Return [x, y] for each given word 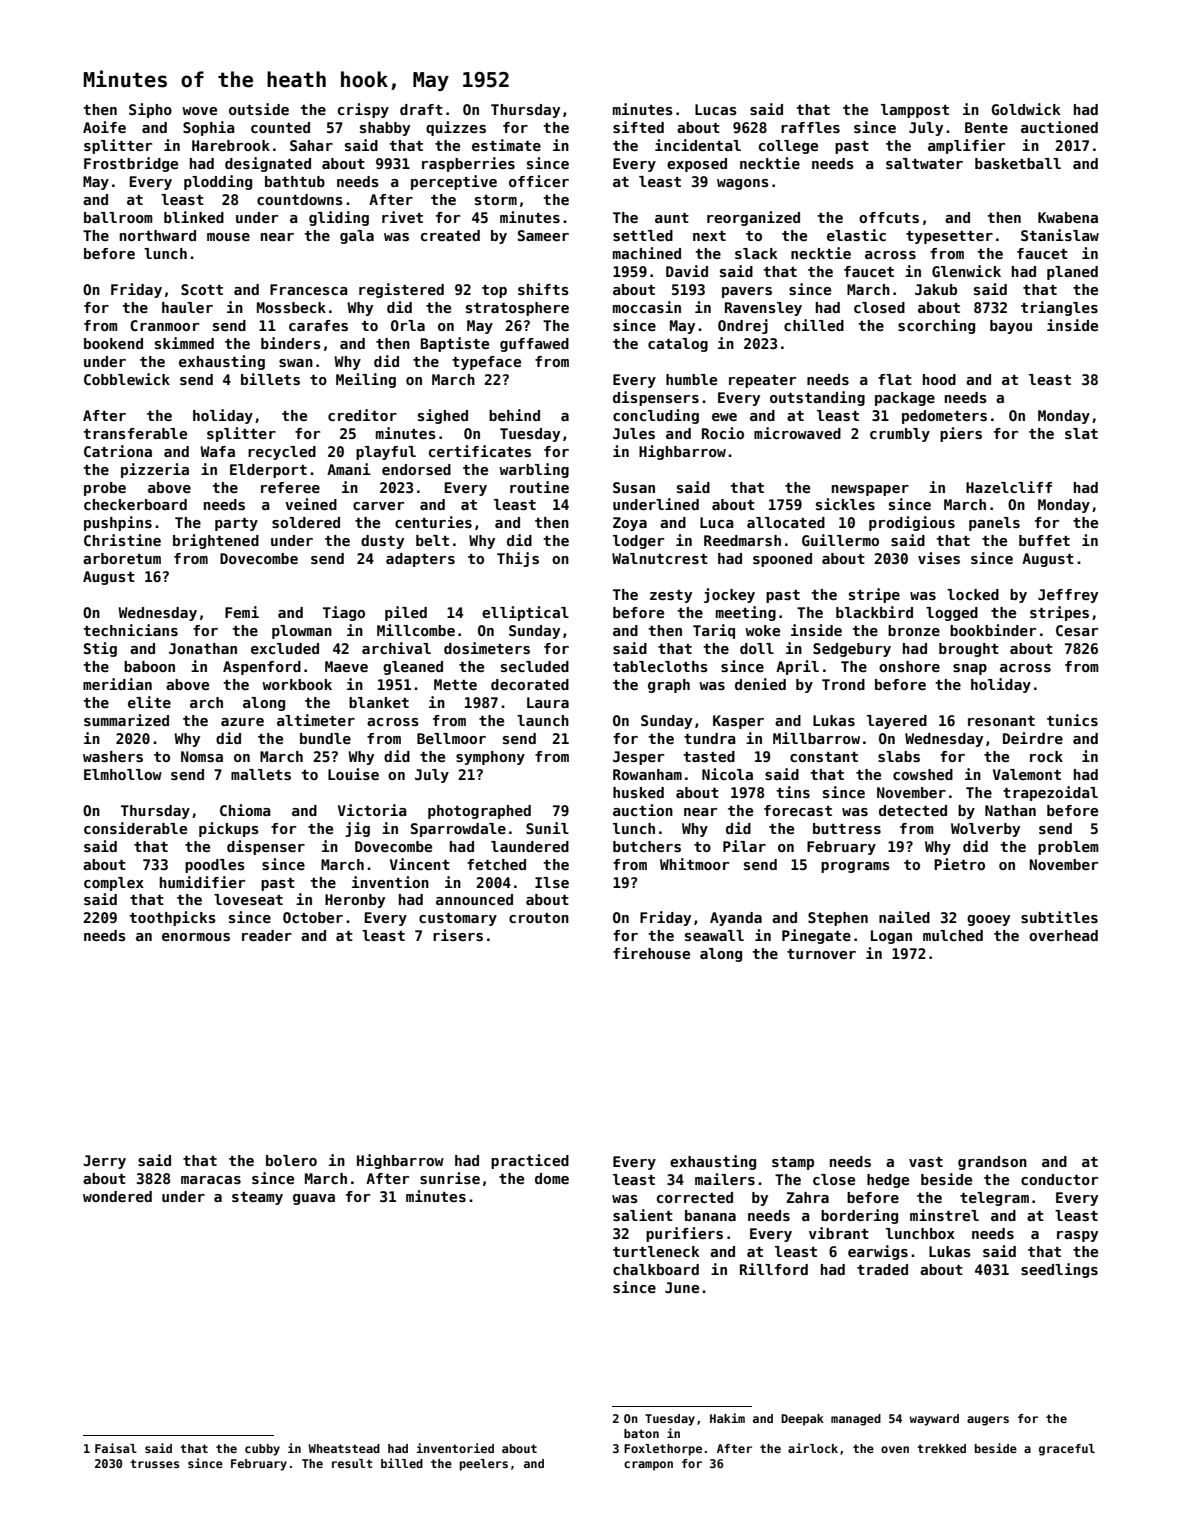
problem [1068, 848]
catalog [678, 345]
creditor [362, 415]
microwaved [797, 433]
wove [199, 111]
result [352, 1463]
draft [421, 109]
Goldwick [1026, 109]
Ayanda [736, 919]
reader [267, 935]
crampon [648, 1466]
